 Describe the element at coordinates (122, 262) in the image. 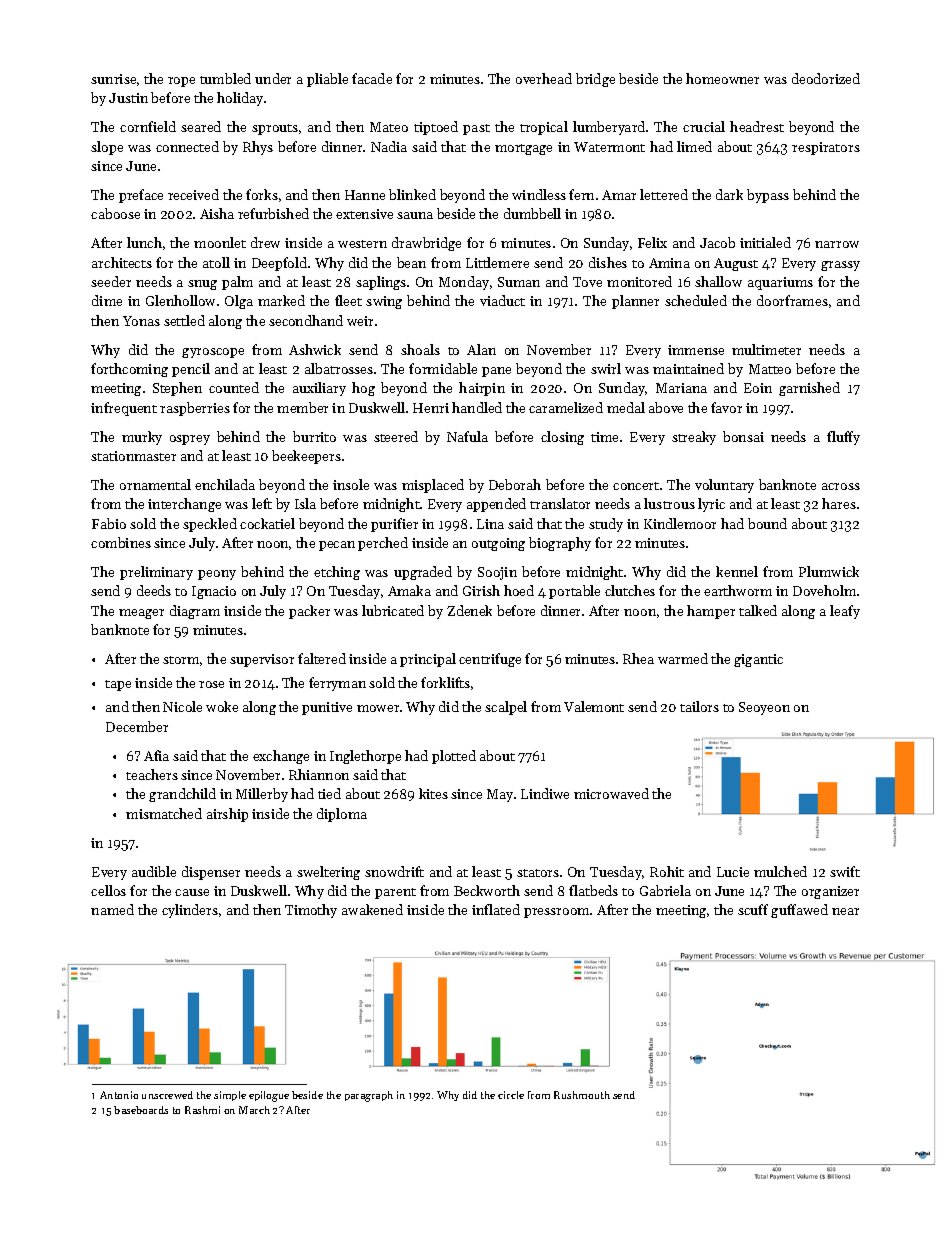

I see `architects` at that location.
